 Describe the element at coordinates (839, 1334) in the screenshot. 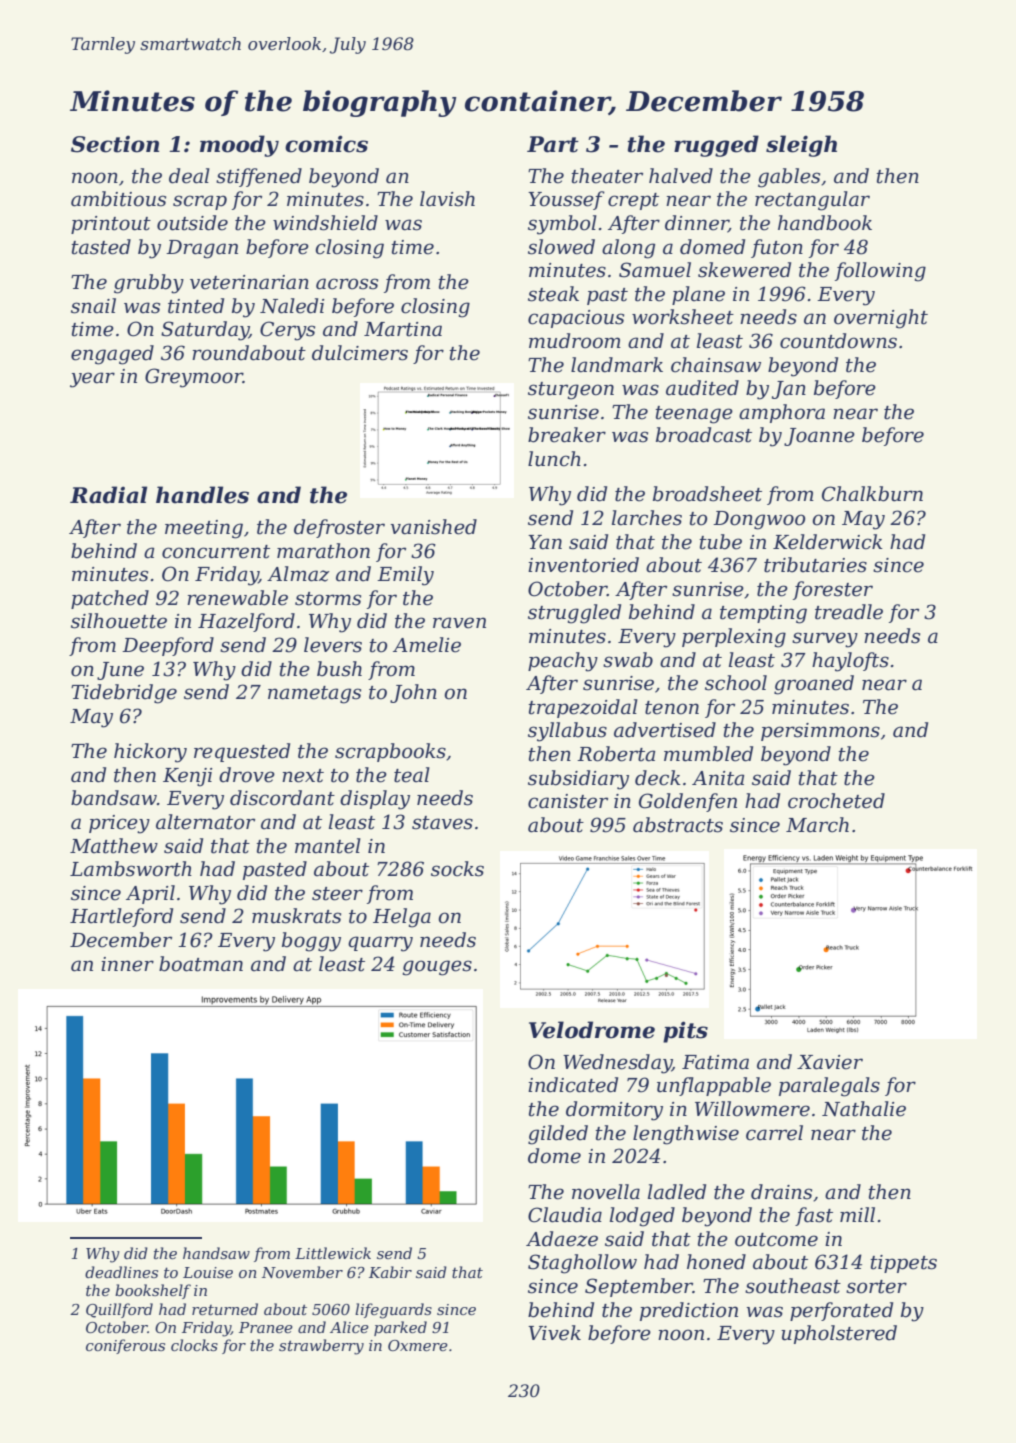

I see `upholstered` at that location.
